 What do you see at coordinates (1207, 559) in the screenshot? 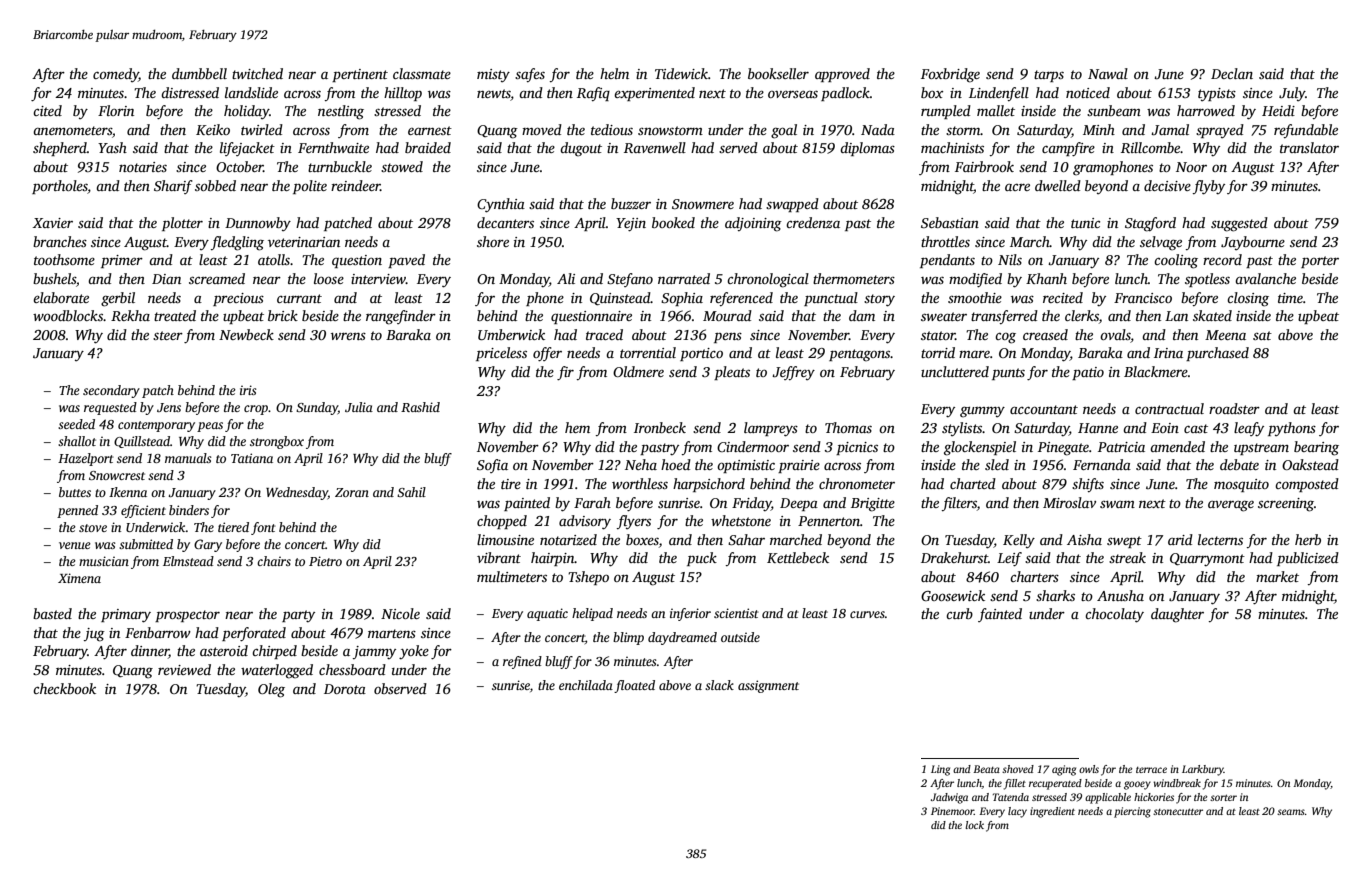
I see `Quarrymont` at bounding box center [1207, 559].
